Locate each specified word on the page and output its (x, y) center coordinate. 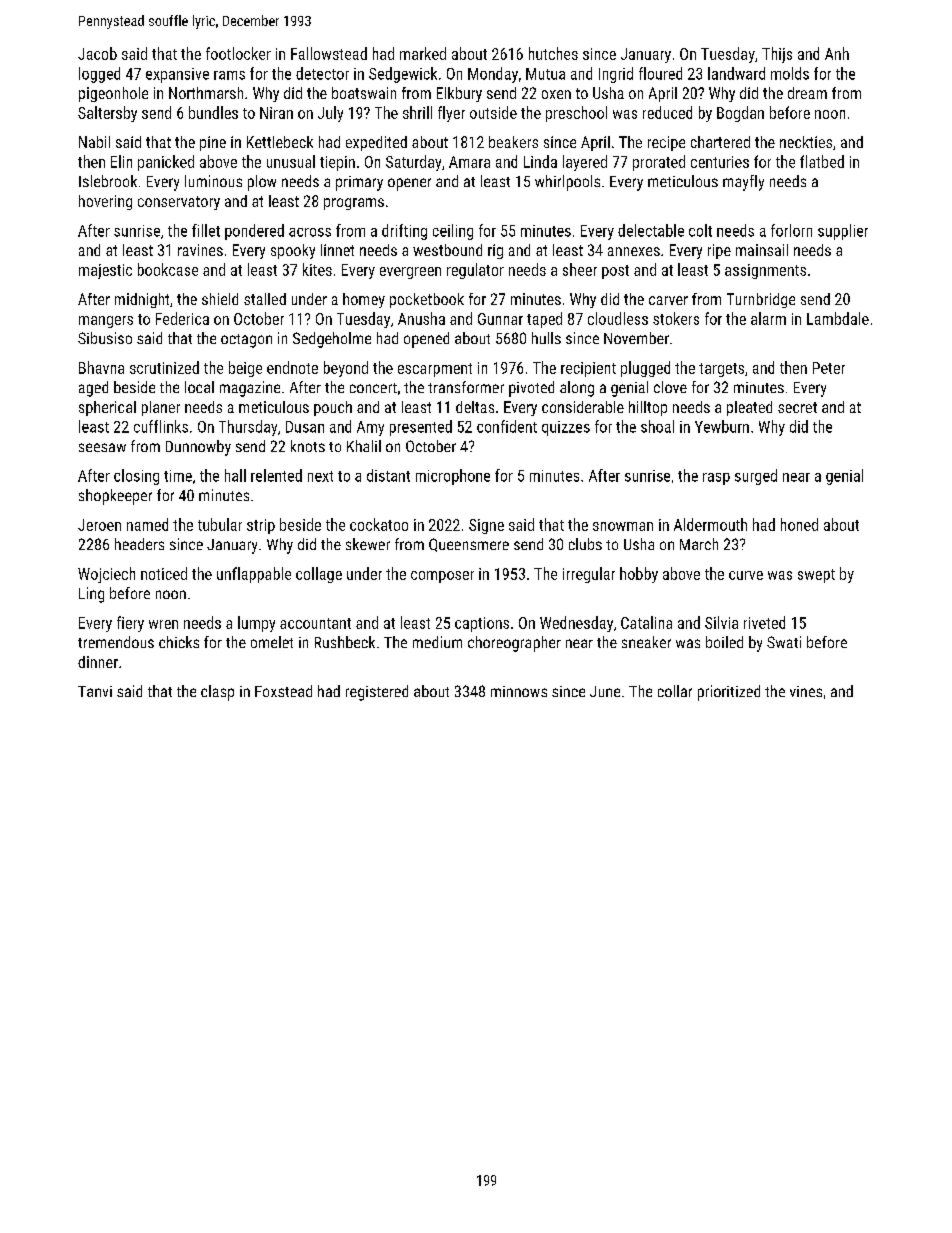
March (699, 544)
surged (756, 477)
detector (322, 73)
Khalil (364, 446)
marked (423, 53)
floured (660, 73)
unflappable (254, 575)
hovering (105, 202)
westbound (447, 250)
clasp (217, 693)
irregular (589, 575)
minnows (519, 691)
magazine (250, 389)
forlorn (791, 230)
